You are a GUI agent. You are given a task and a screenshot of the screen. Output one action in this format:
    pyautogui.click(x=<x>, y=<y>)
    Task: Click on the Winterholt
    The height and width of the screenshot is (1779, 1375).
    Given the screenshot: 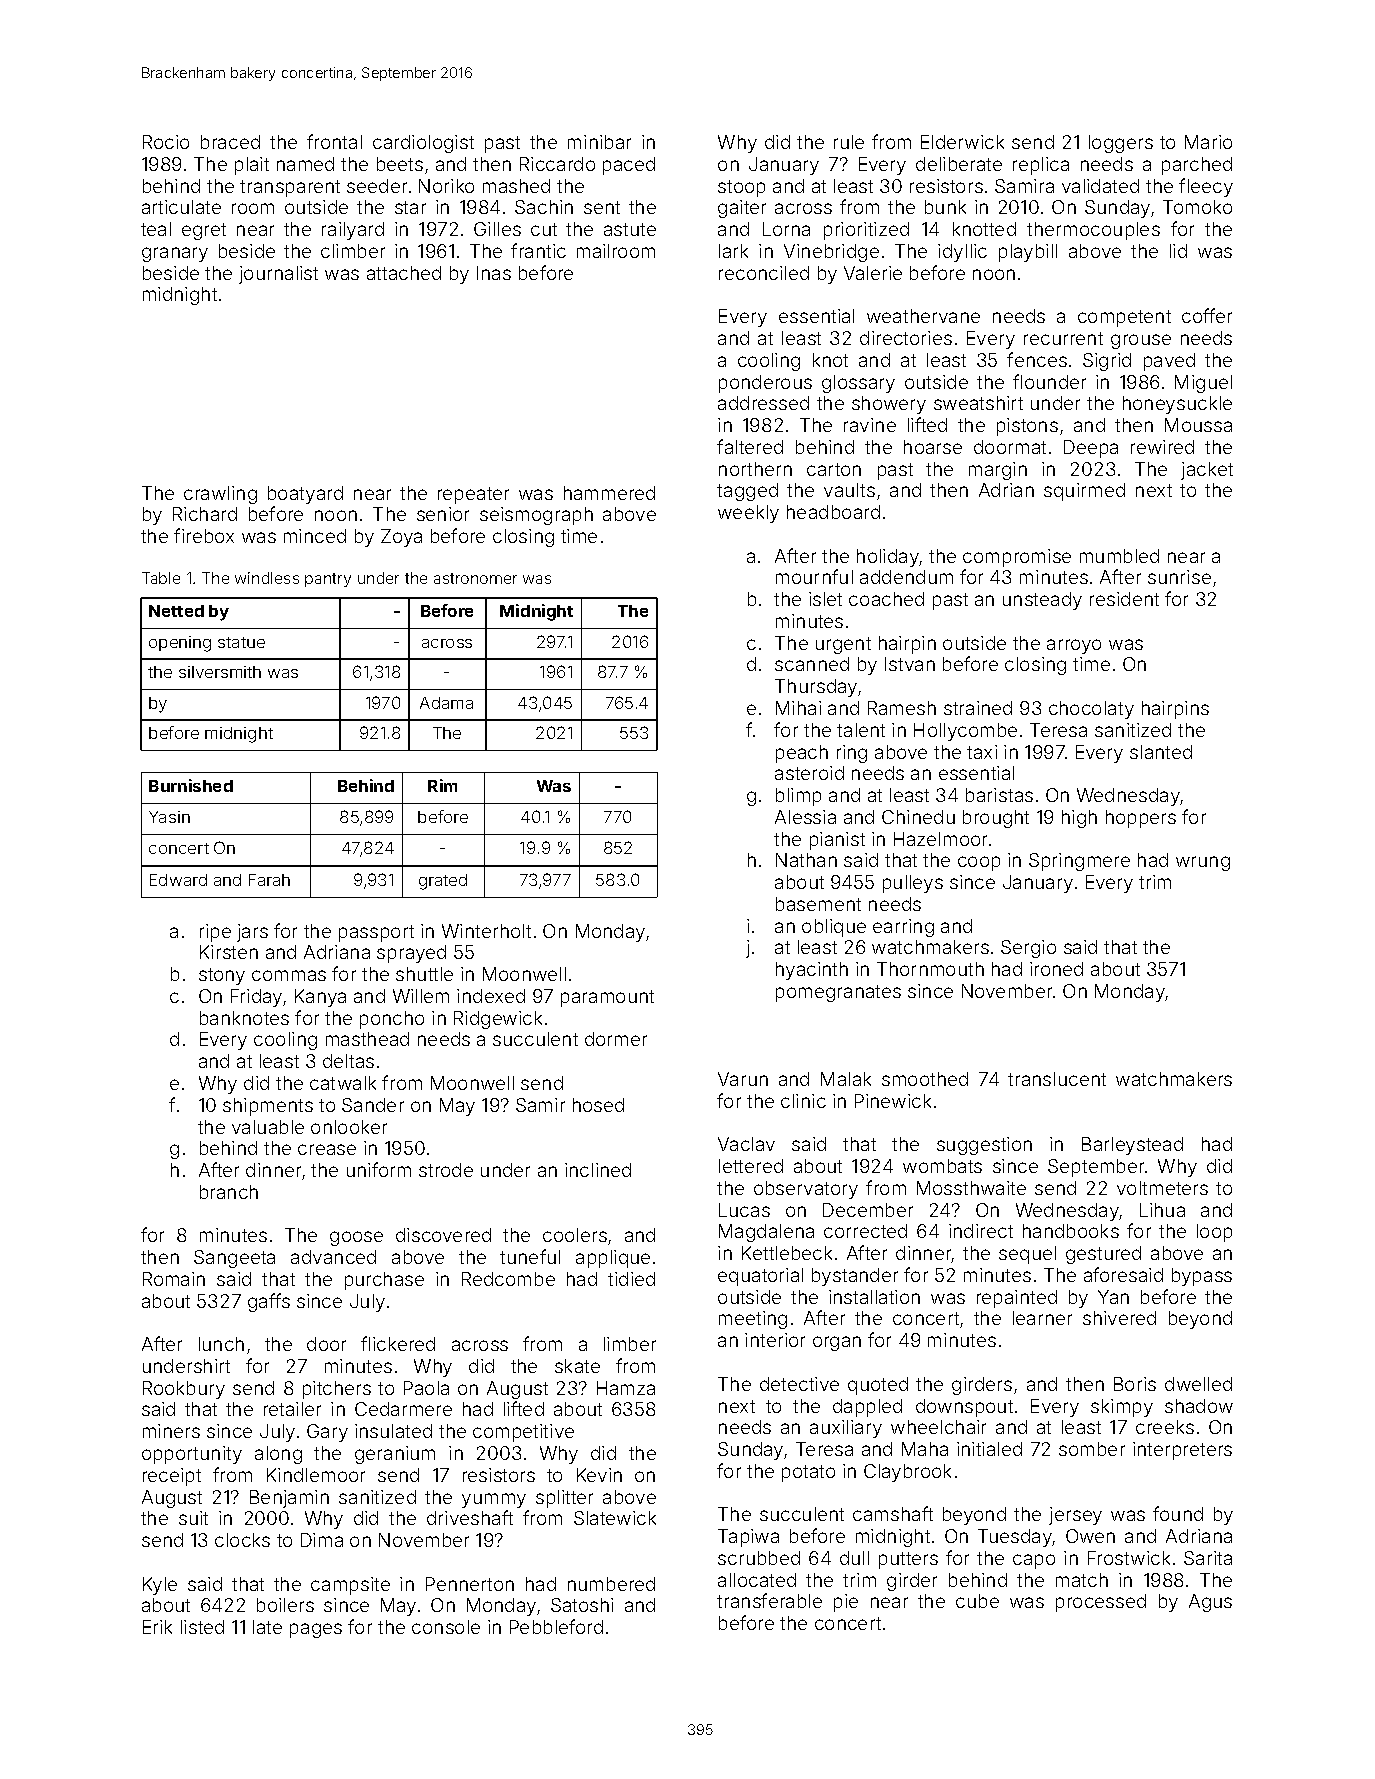 What is the action you would take?
    pyautogui.click(x=486, y=931)
